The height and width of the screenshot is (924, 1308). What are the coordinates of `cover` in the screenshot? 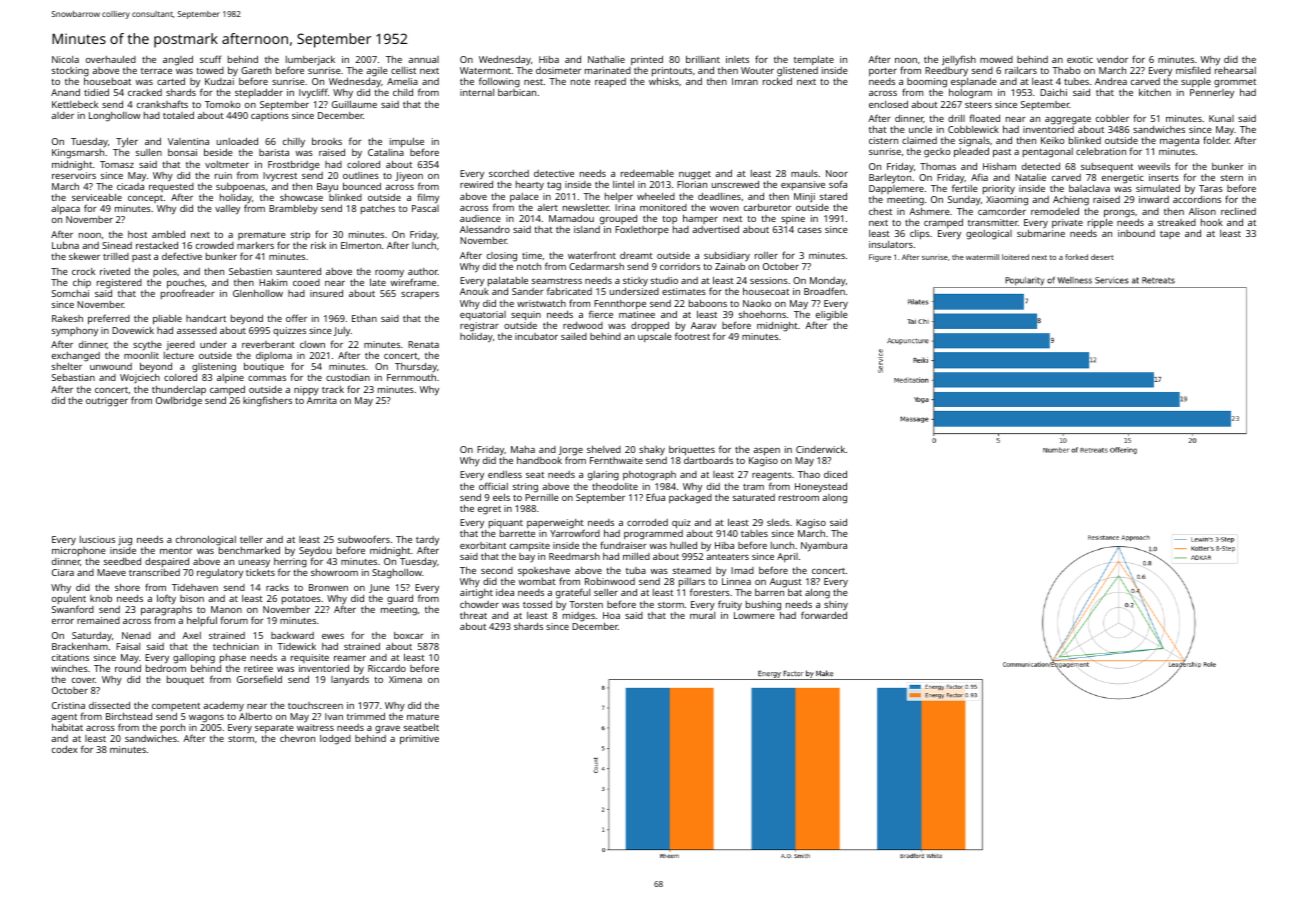 It's located at (83, 680).
